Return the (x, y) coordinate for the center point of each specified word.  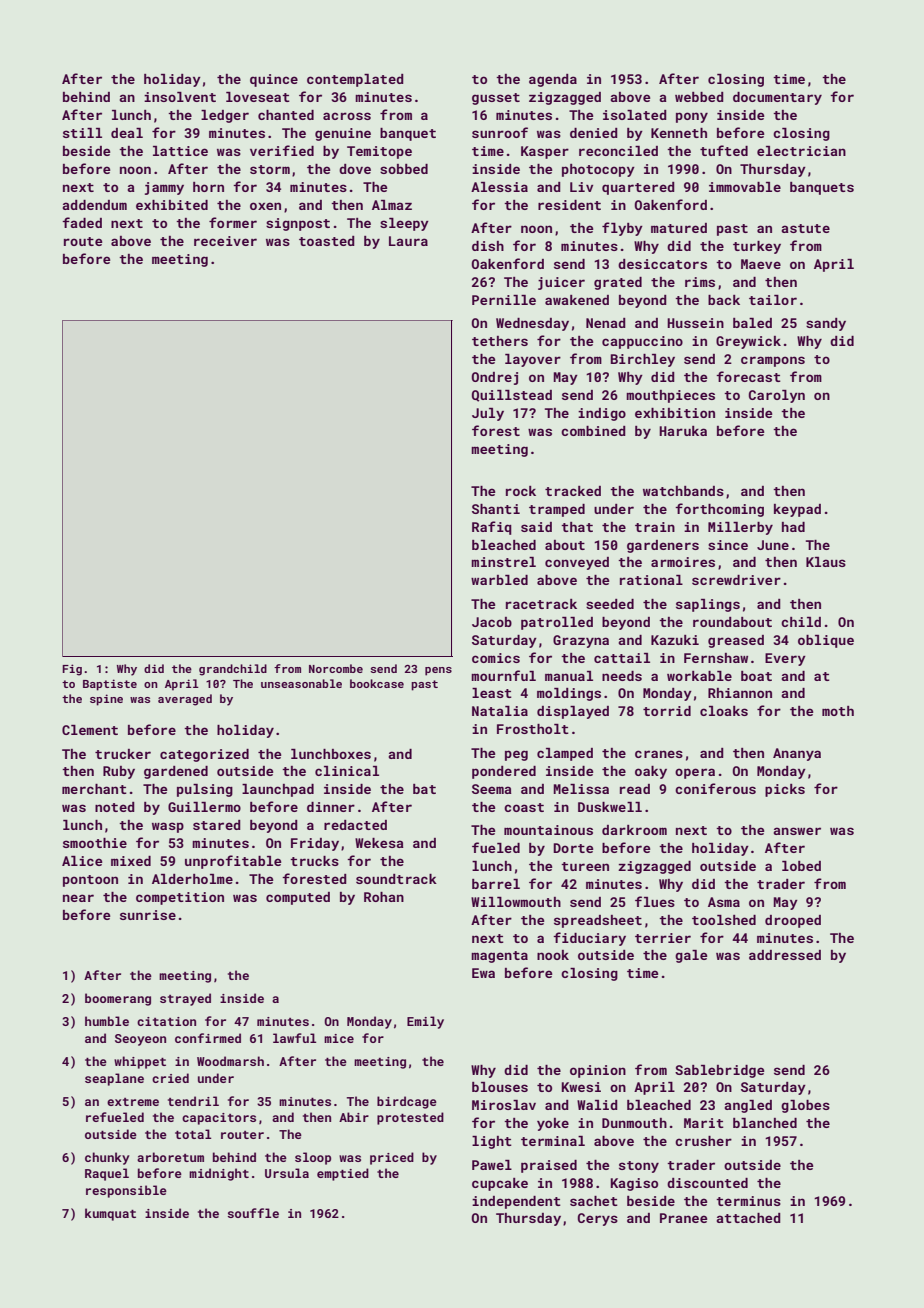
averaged (185, 700)
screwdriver (736, 580)
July (488, 414)
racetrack (541, 604)
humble (107, 1021)
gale (691, 956)
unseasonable (301, 683)
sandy (826, 324)
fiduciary (589, 939)
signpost (298, 224)
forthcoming (719, 510)
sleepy (404, 224)
